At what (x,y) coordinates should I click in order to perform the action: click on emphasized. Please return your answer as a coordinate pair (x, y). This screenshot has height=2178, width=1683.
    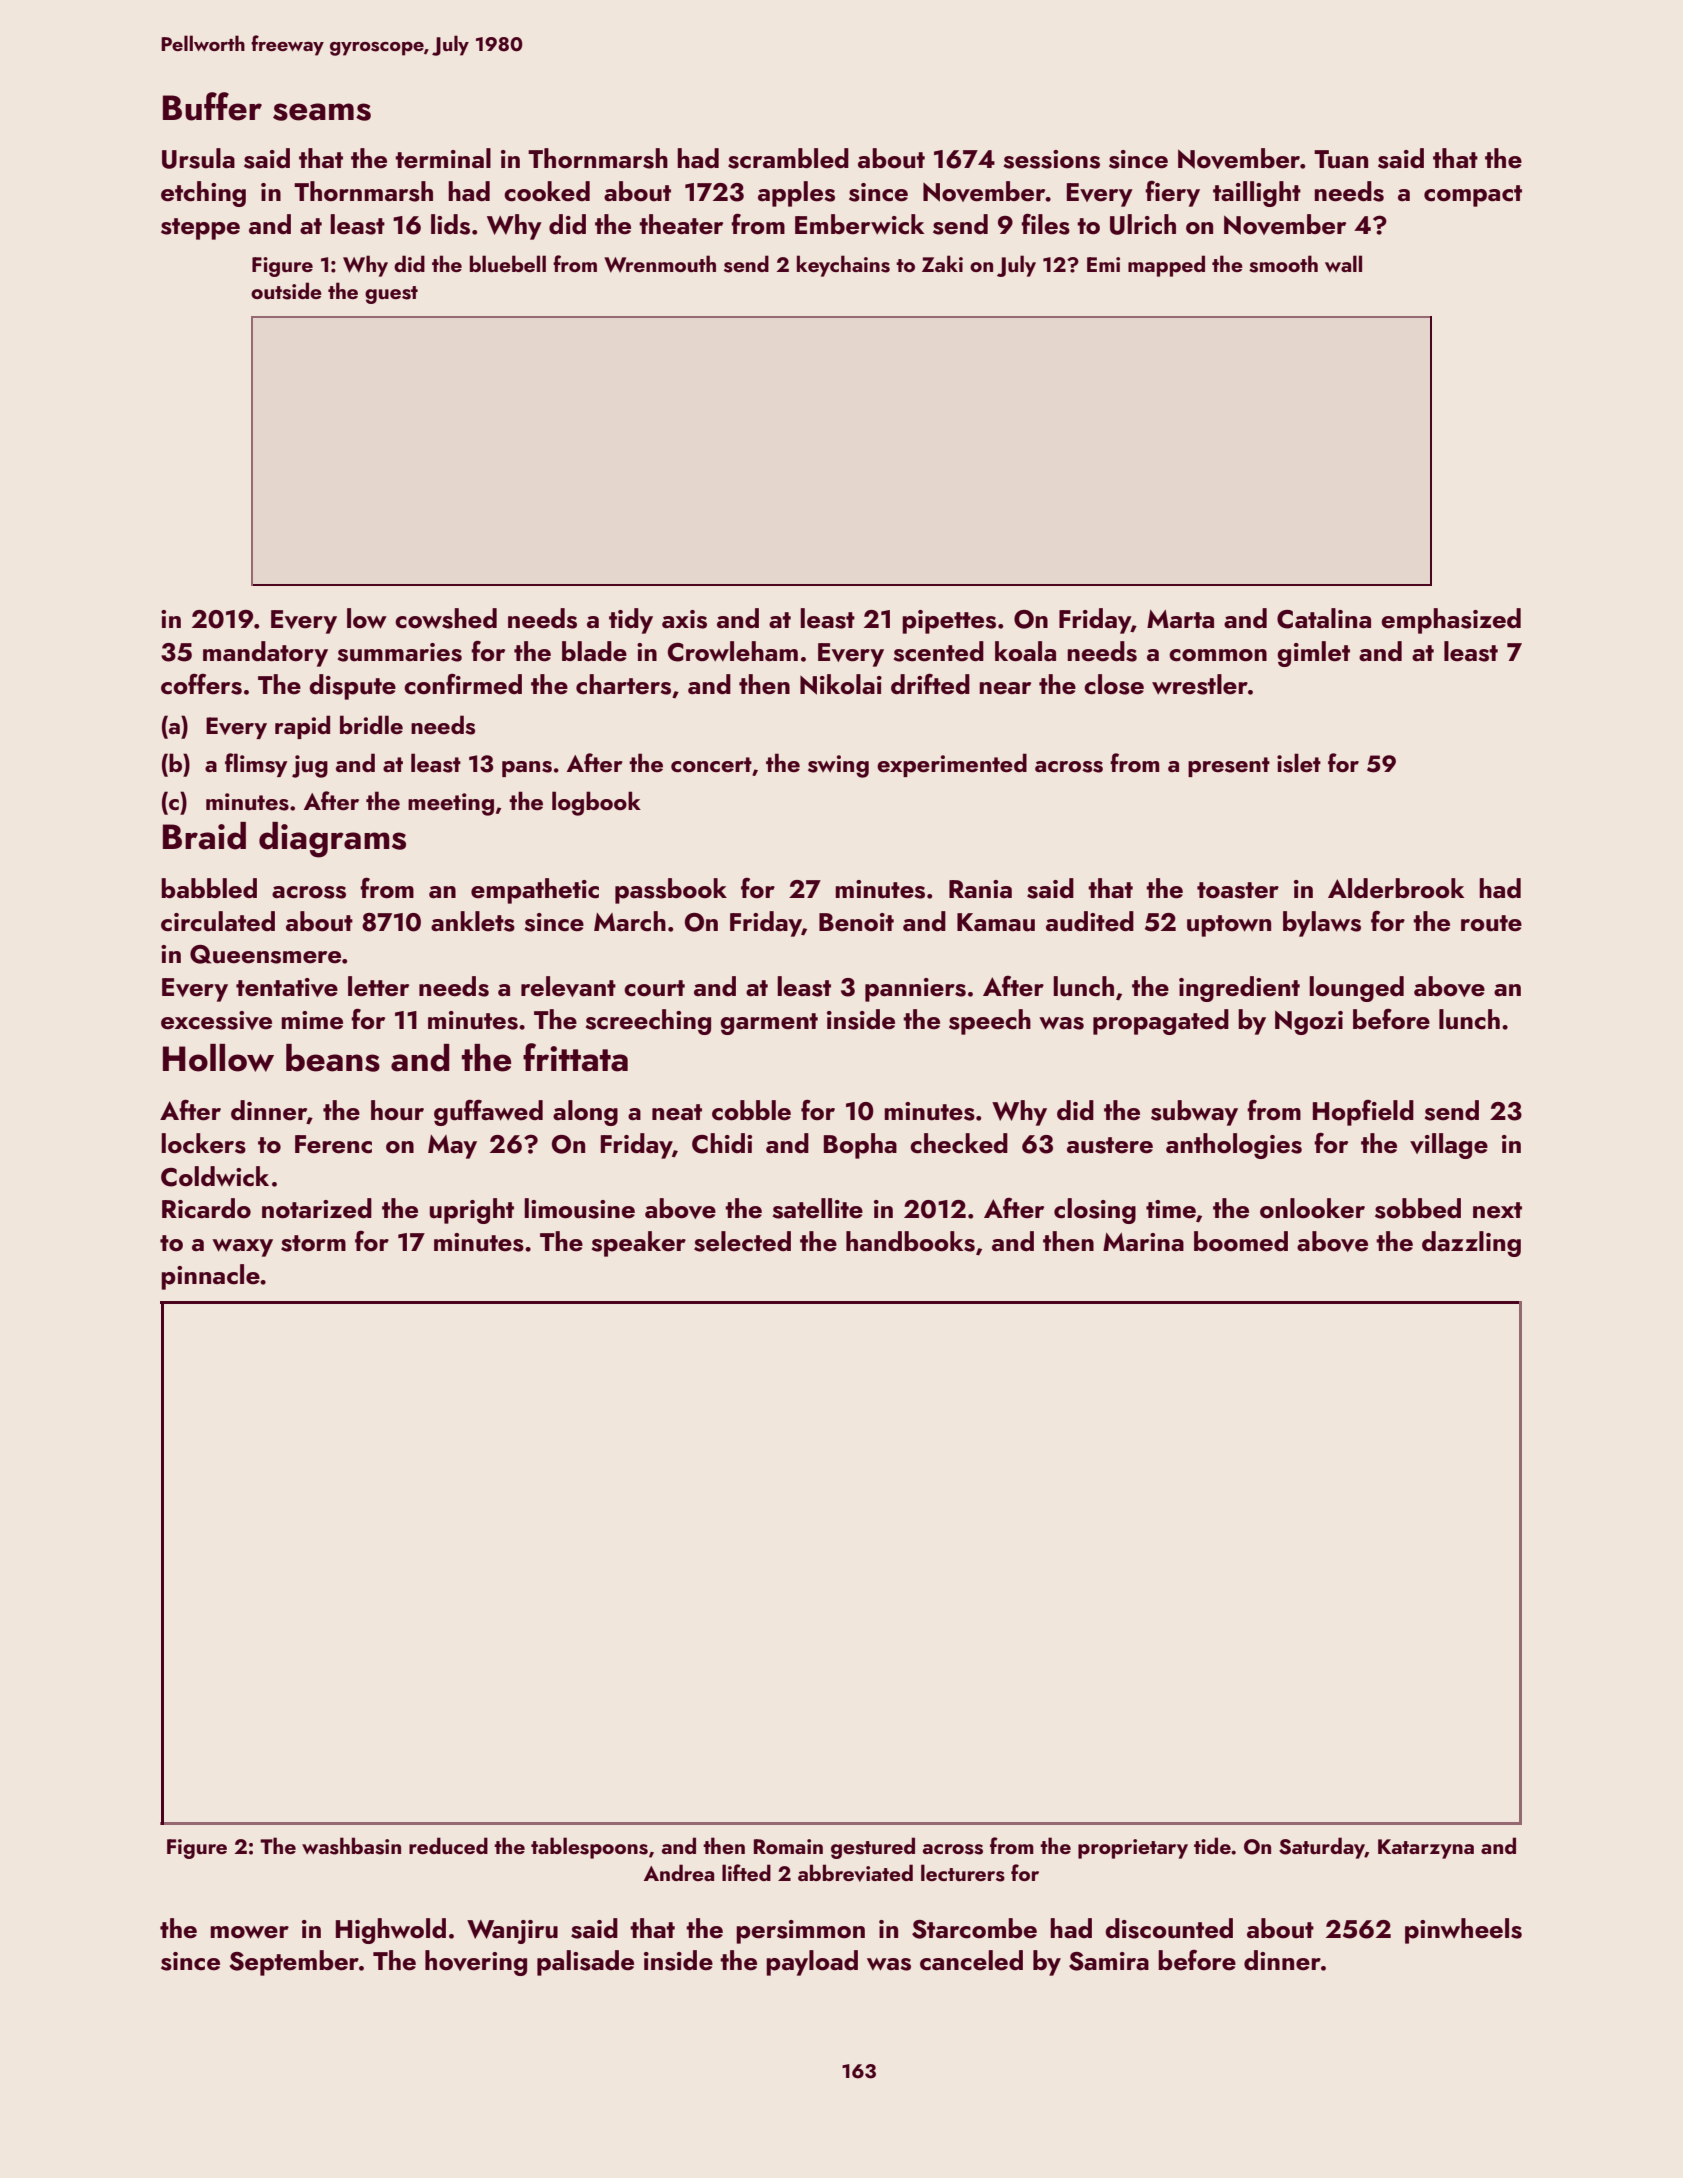
    Looking at the image, I should click on (1451, 621).
